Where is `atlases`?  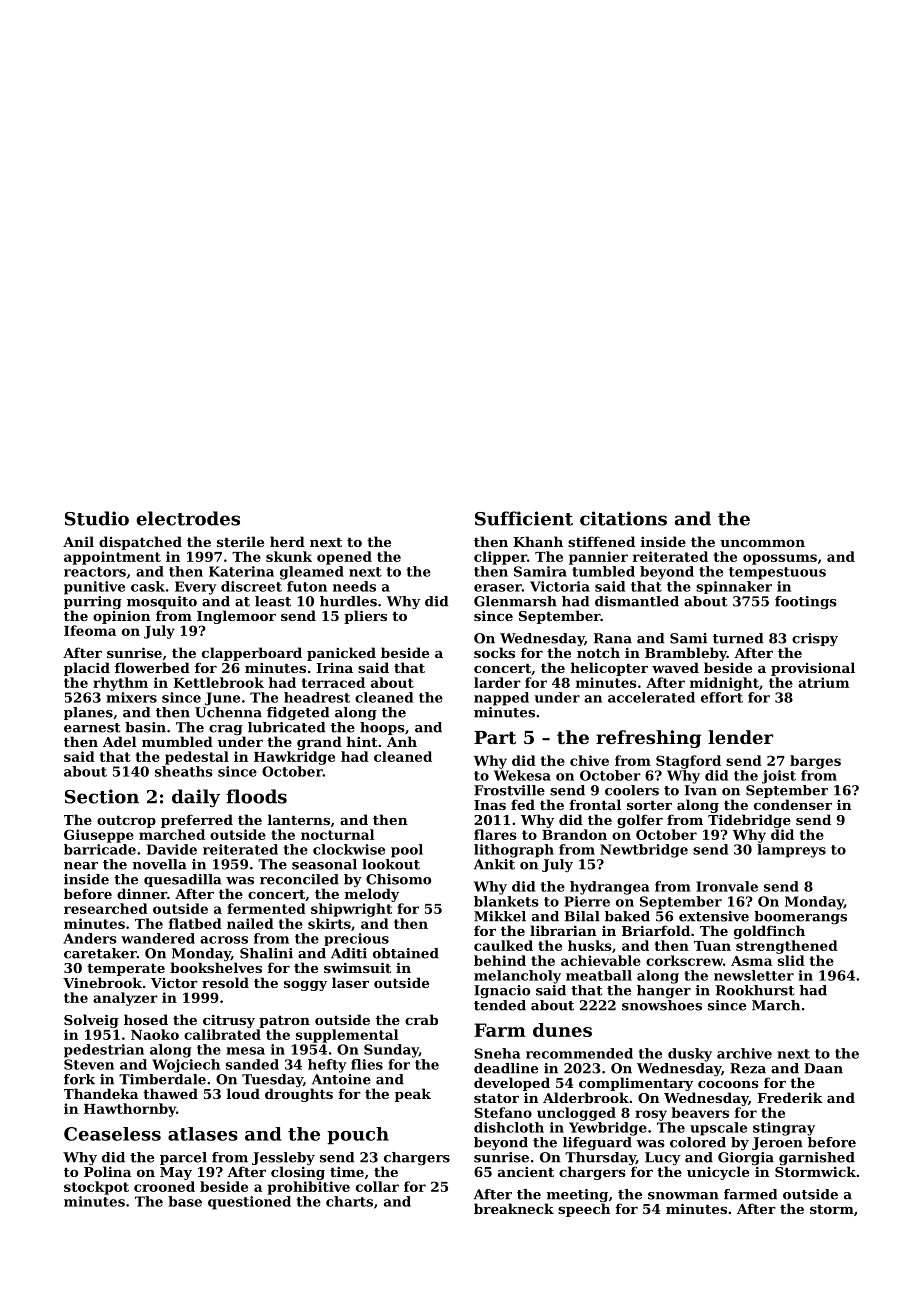
atlases is located at coordinates (203, 1134).
